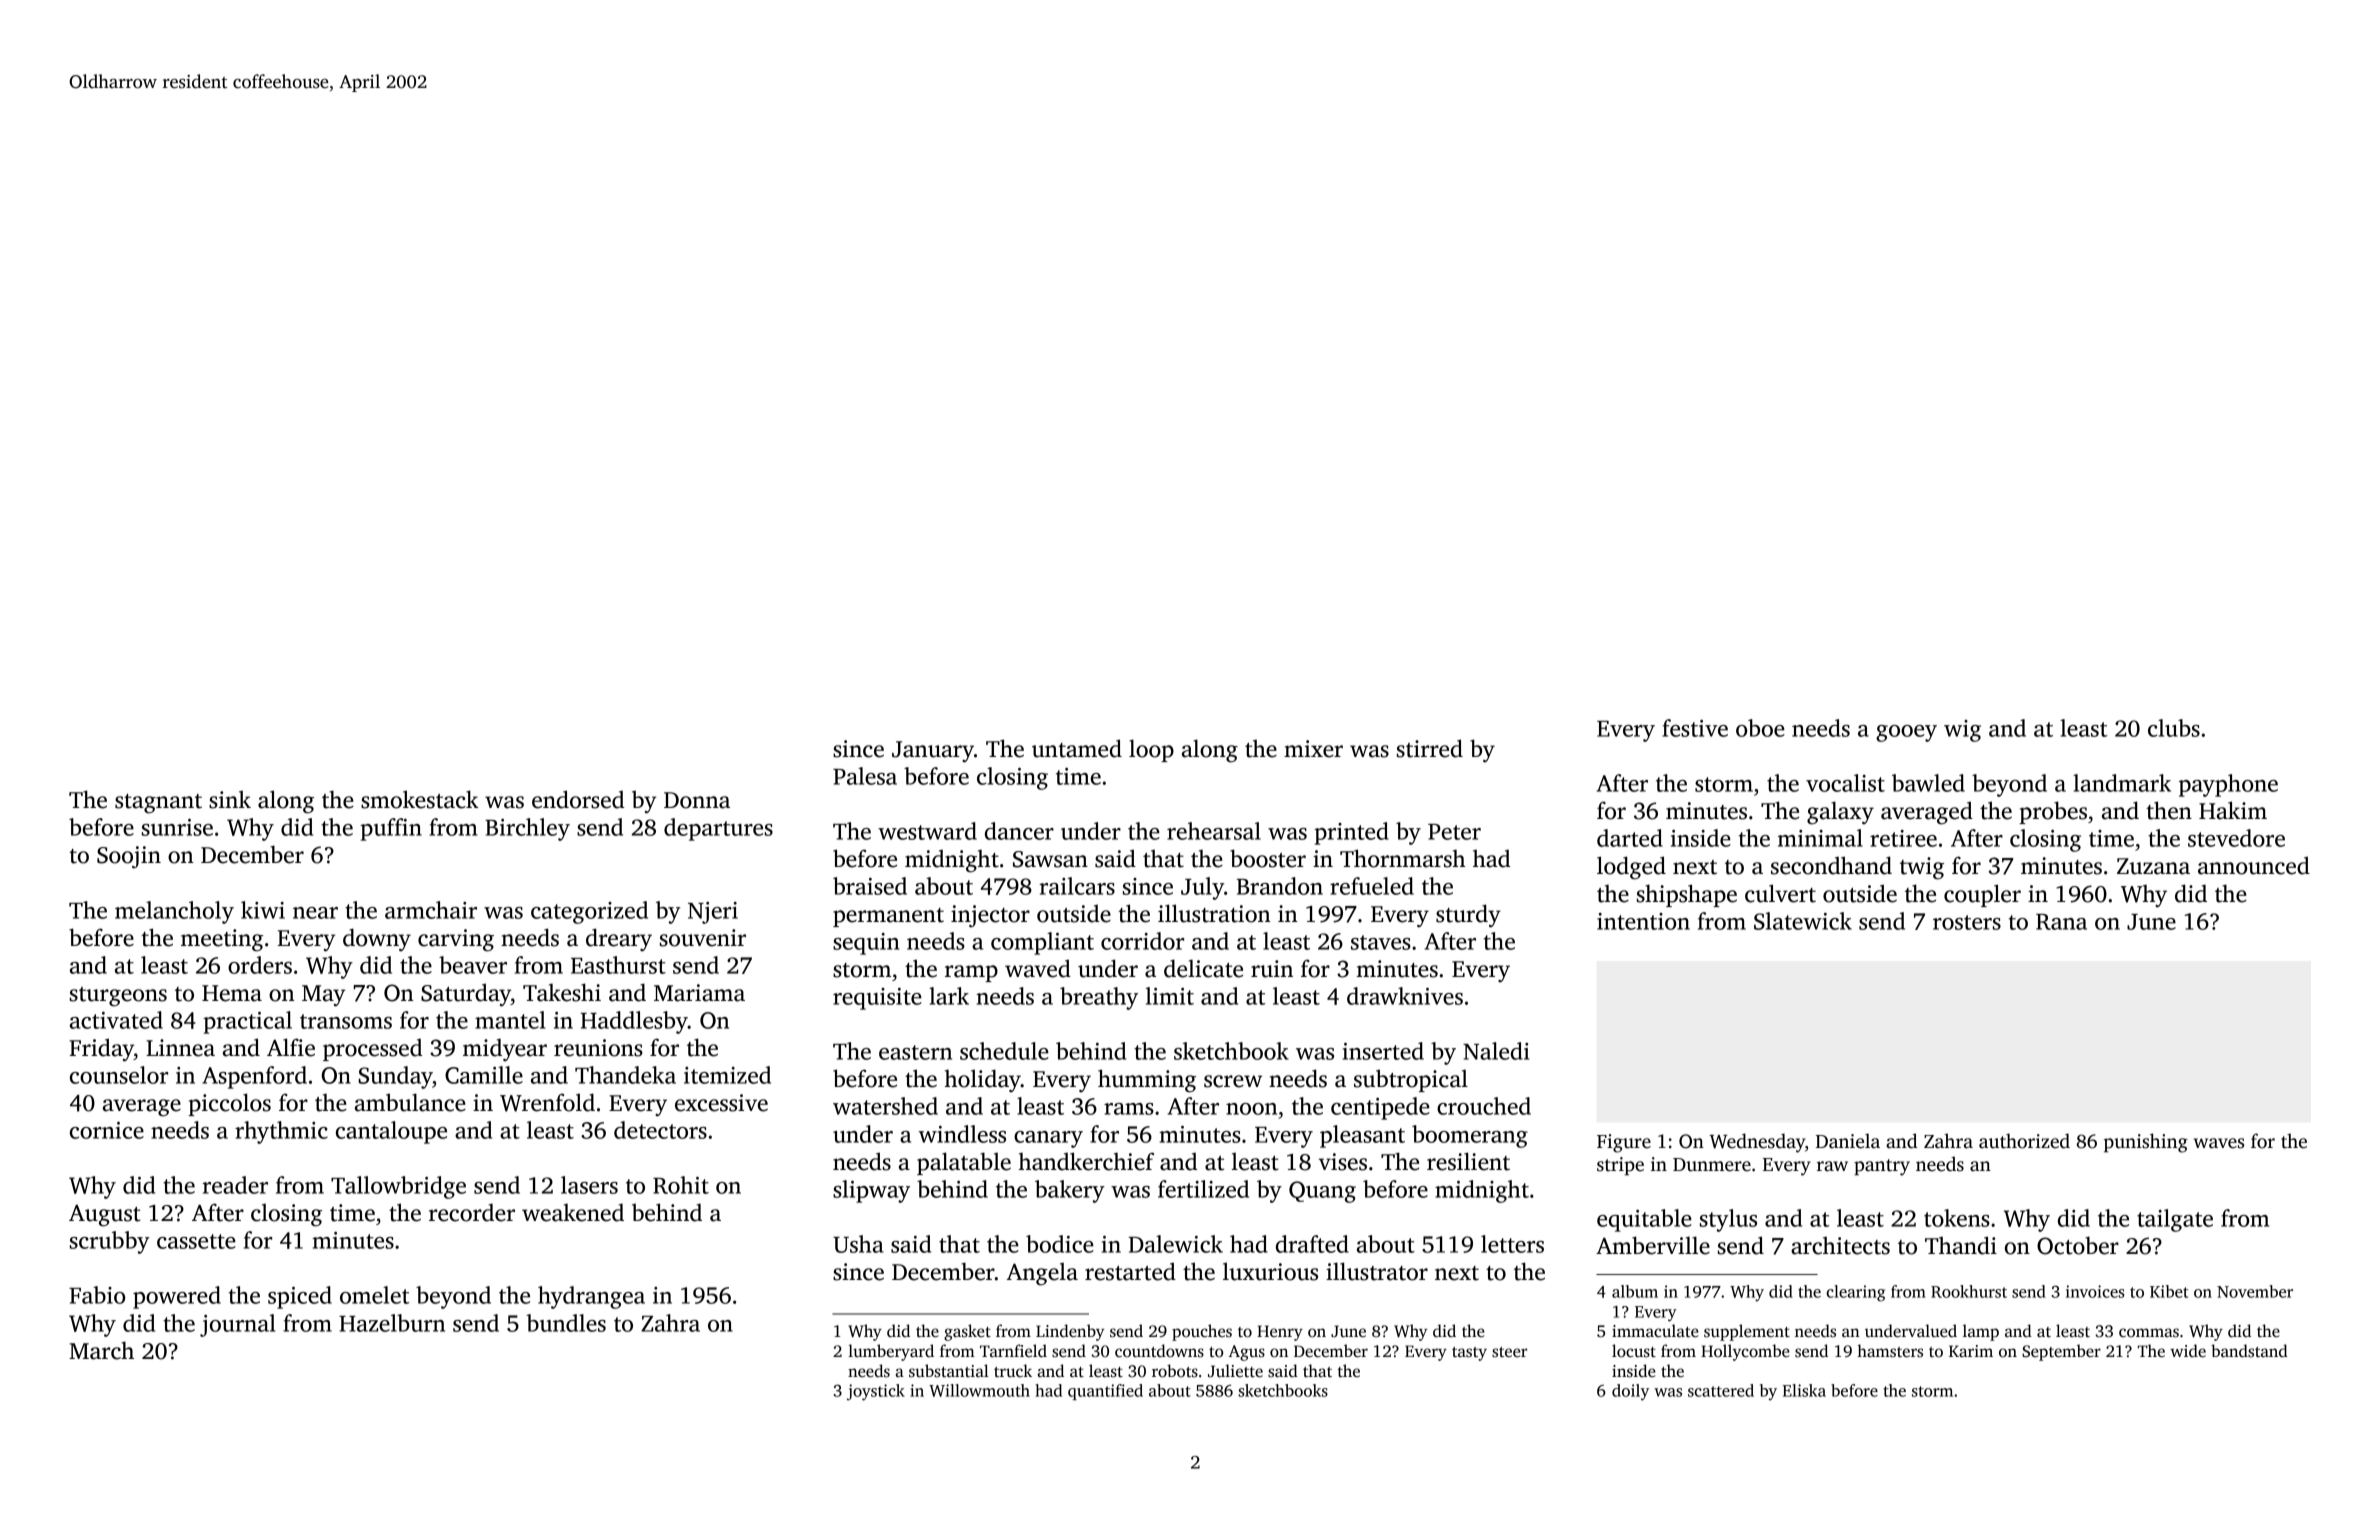 This screenshot has height=1540, width=2380. Describe the element at coordinates (230, 799) in the screenshot. I see `sink` at that location.
